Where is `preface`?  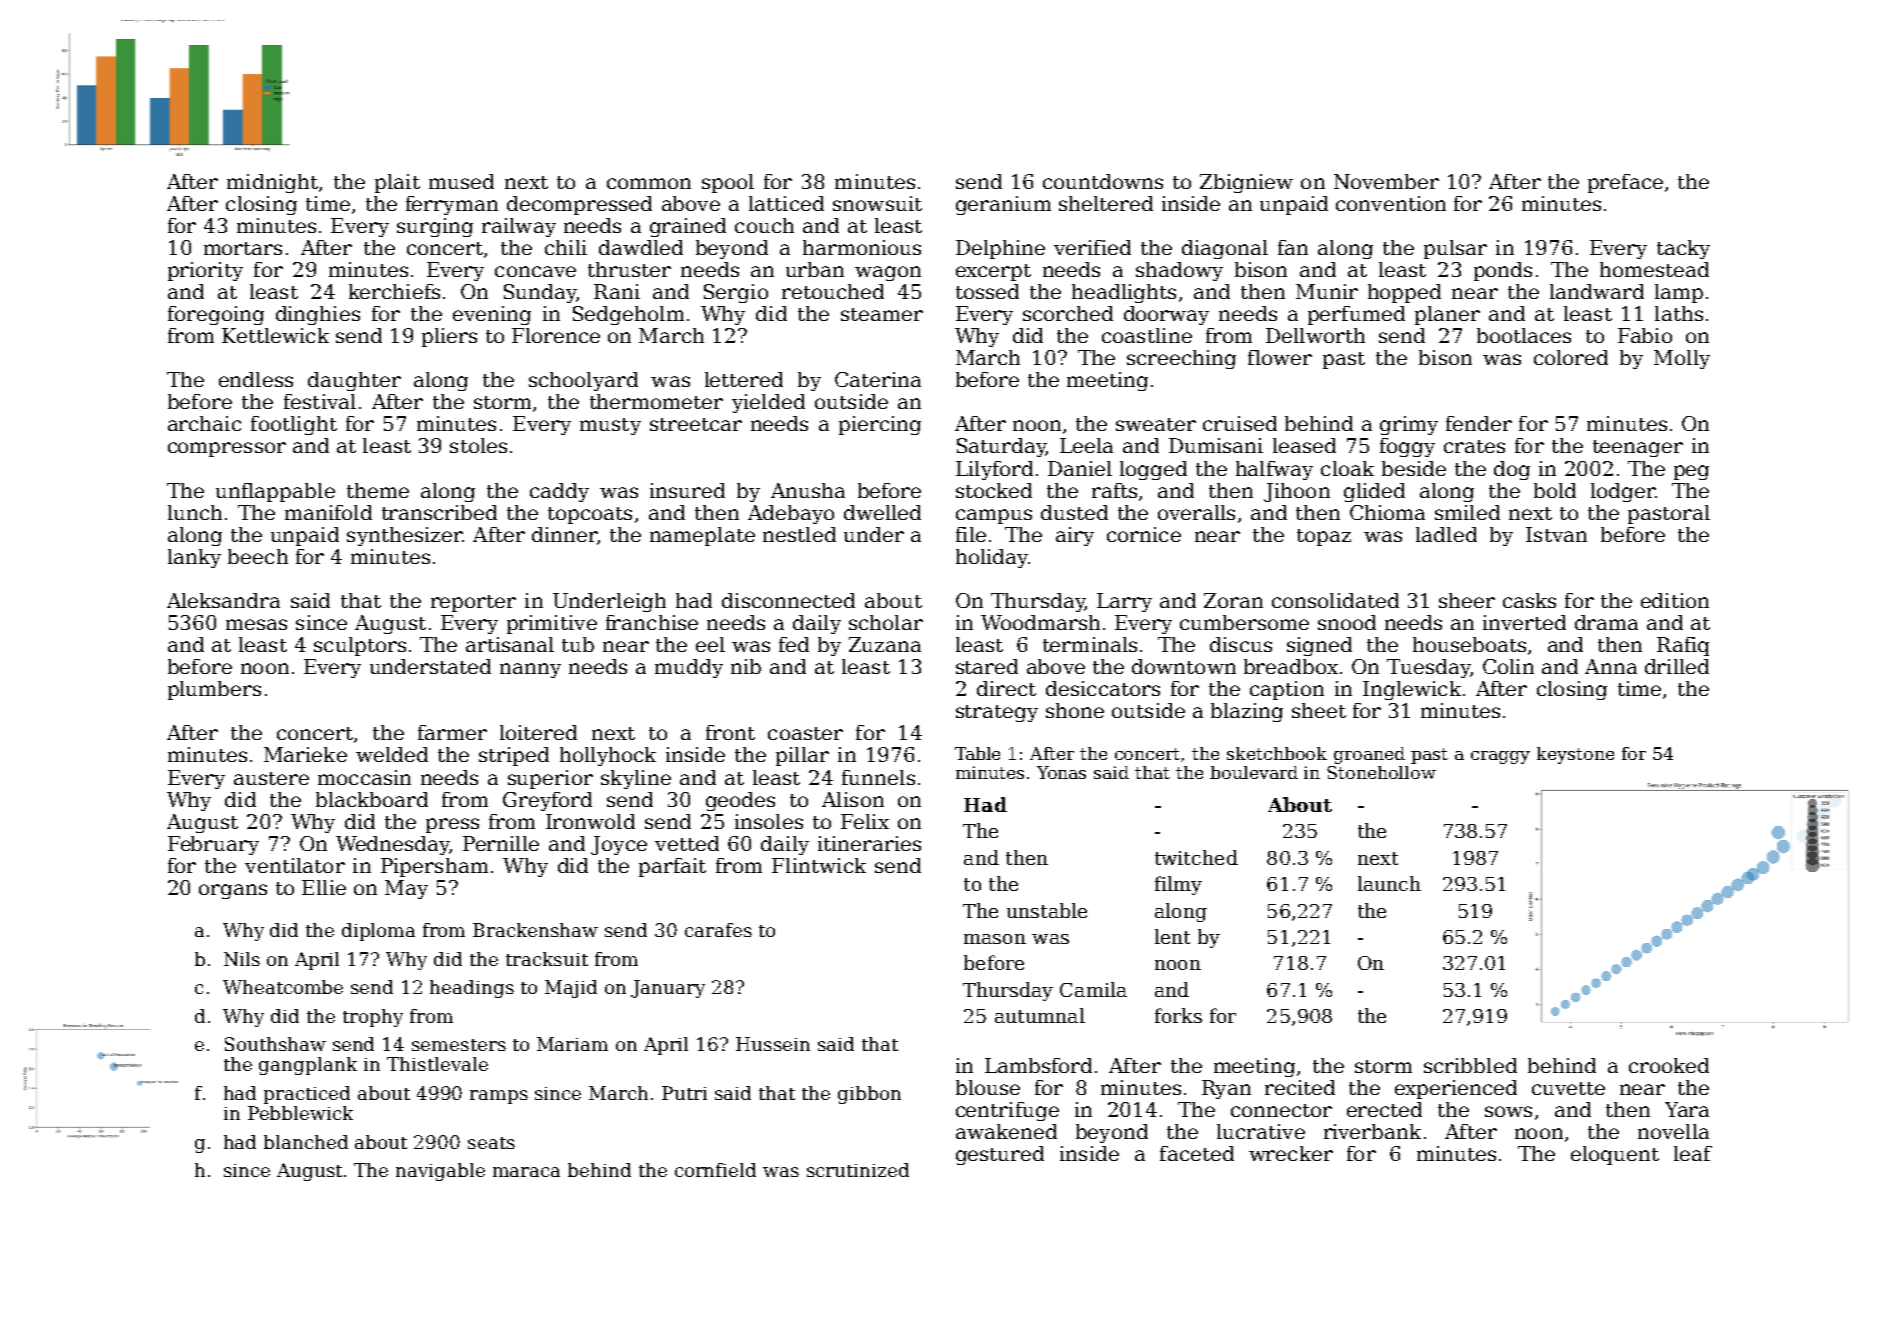
preface is located at coordinates (1625, 183).
